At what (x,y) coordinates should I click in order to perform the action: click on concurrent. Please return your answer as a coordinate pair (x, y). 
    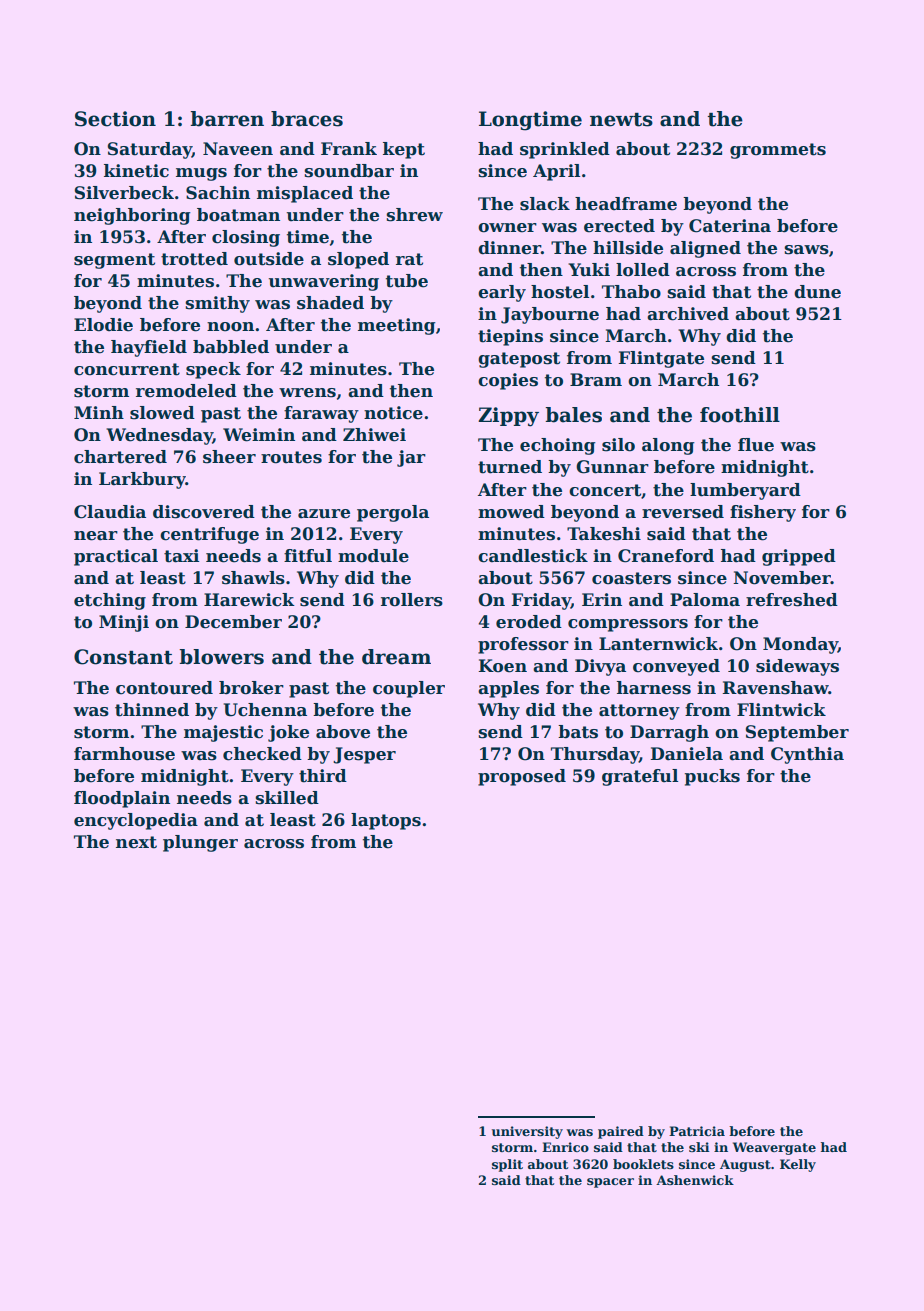
    Looking at the image, I should click on (127, 369).
